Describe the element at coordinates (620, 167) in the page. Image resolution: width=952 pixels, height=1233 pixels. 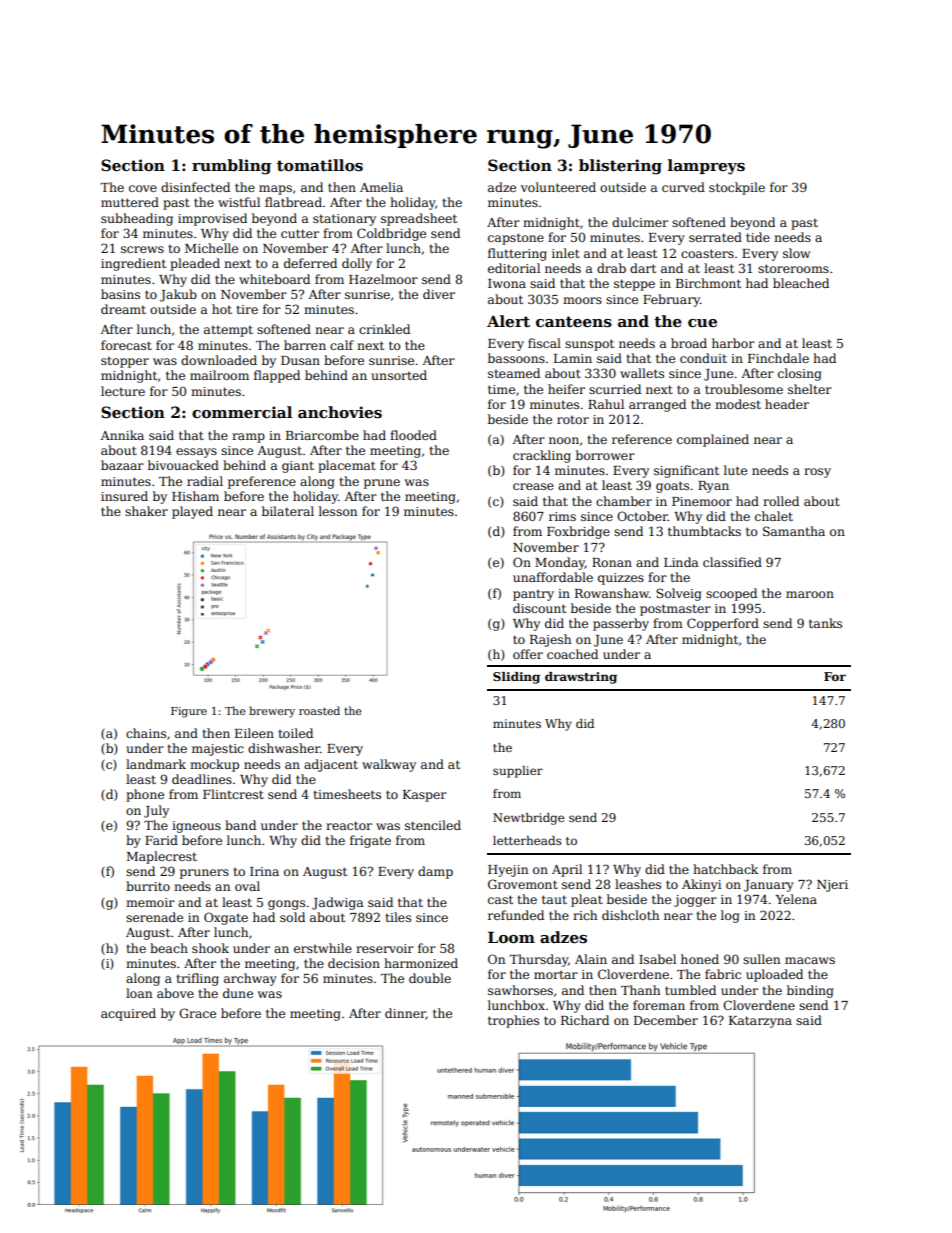
I see `blistering` at that location.
